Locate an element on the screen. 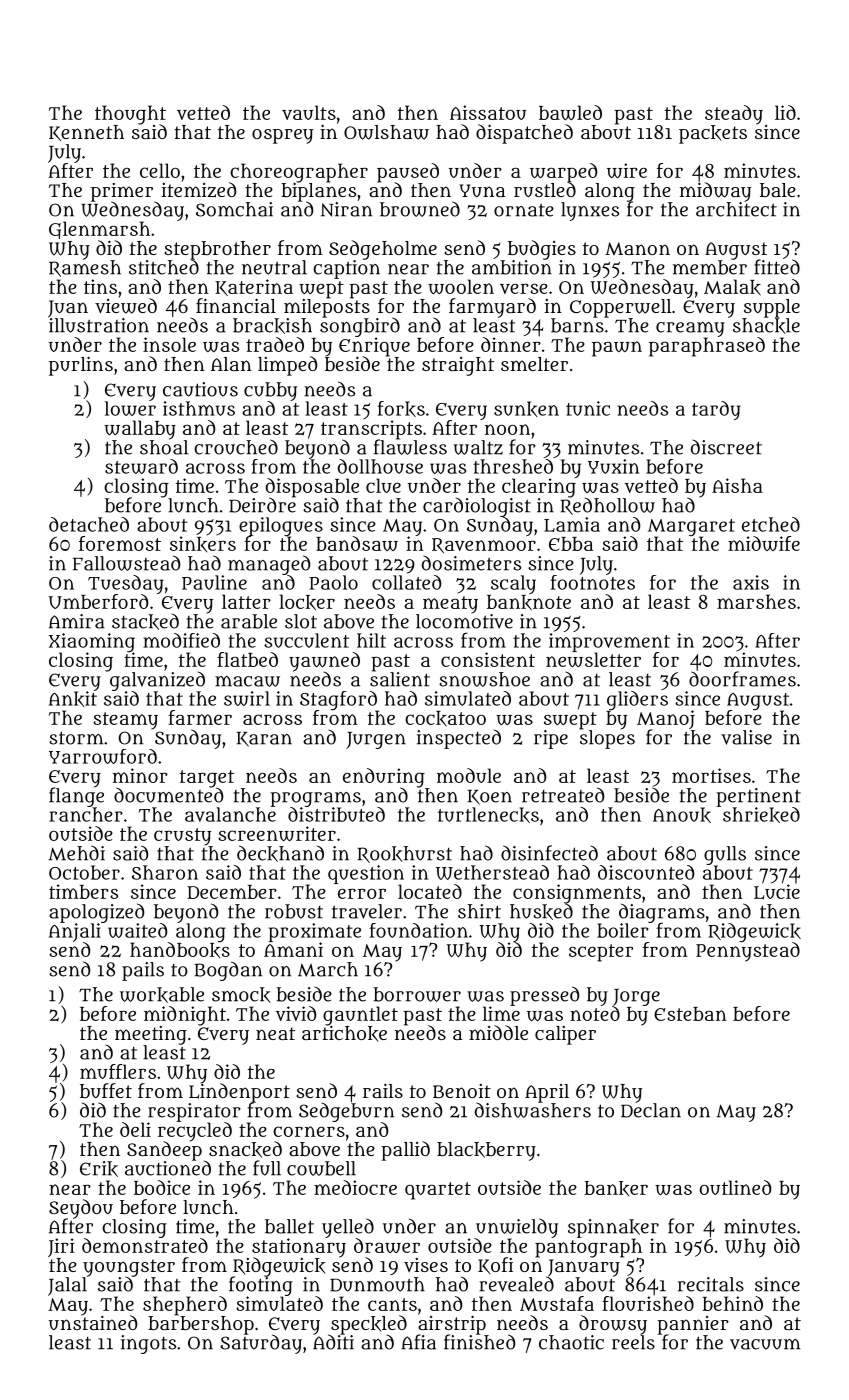 Image resolution: width=849 pixels, height=1400 pixels. purlins is located at coordinates (81, 366).
